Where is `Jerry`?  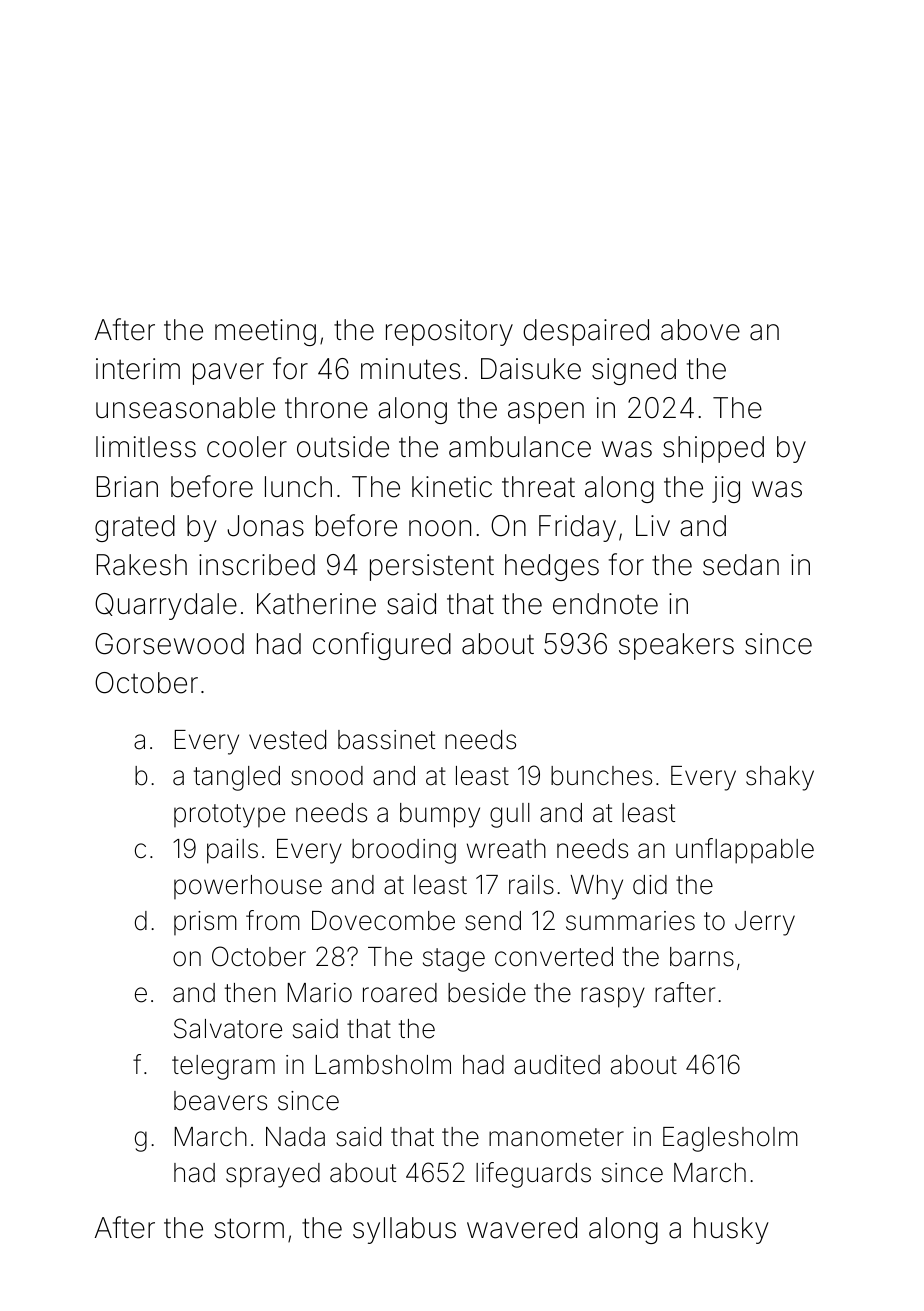
Jerry is located at coordinates (765, 923).
